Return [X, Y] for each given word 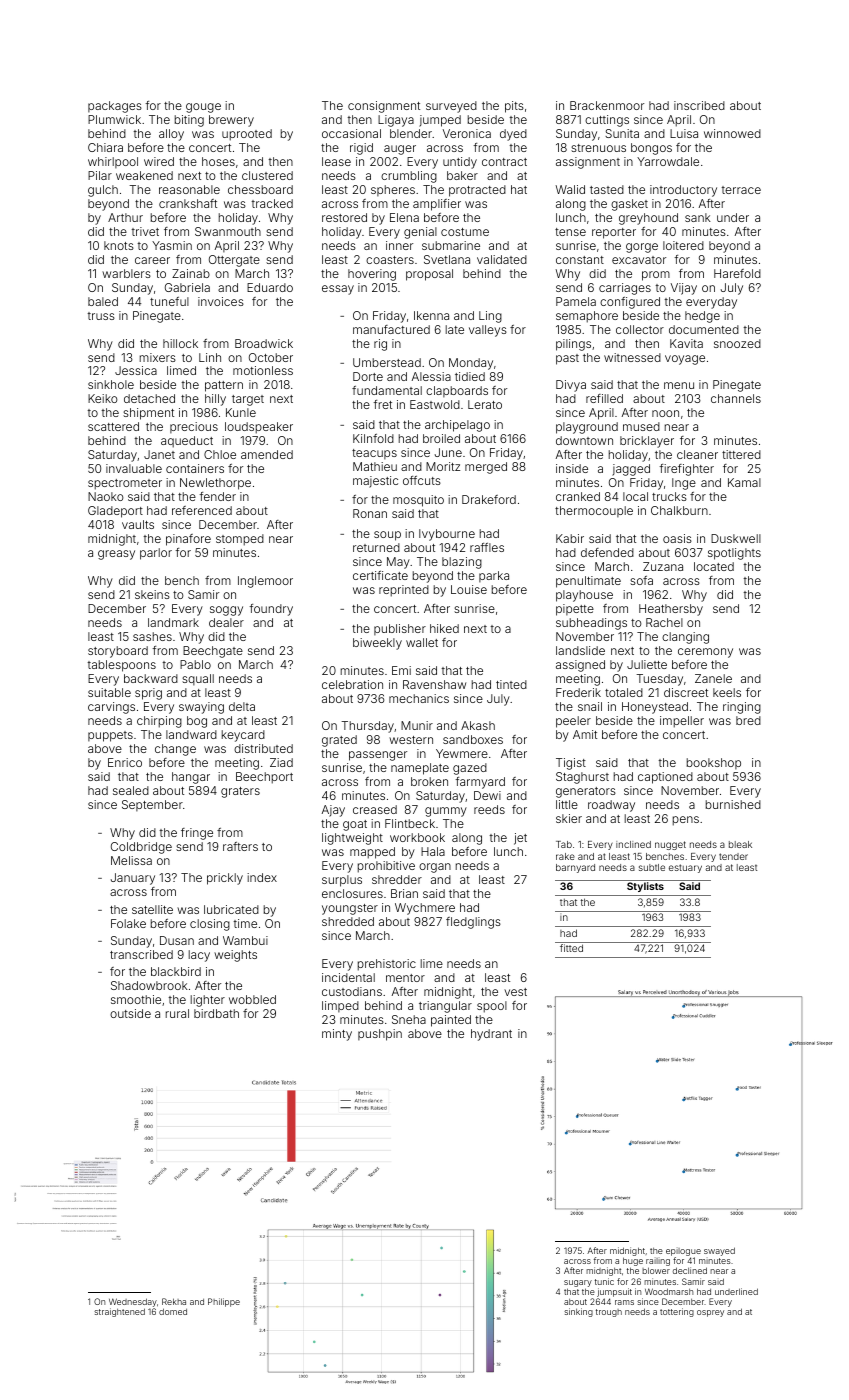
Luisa [684, 133]
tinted [511, 684]
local [635, 496]
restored [344, 217]
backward [151, 678]
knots [119, 245]
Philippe [224, 1302]
